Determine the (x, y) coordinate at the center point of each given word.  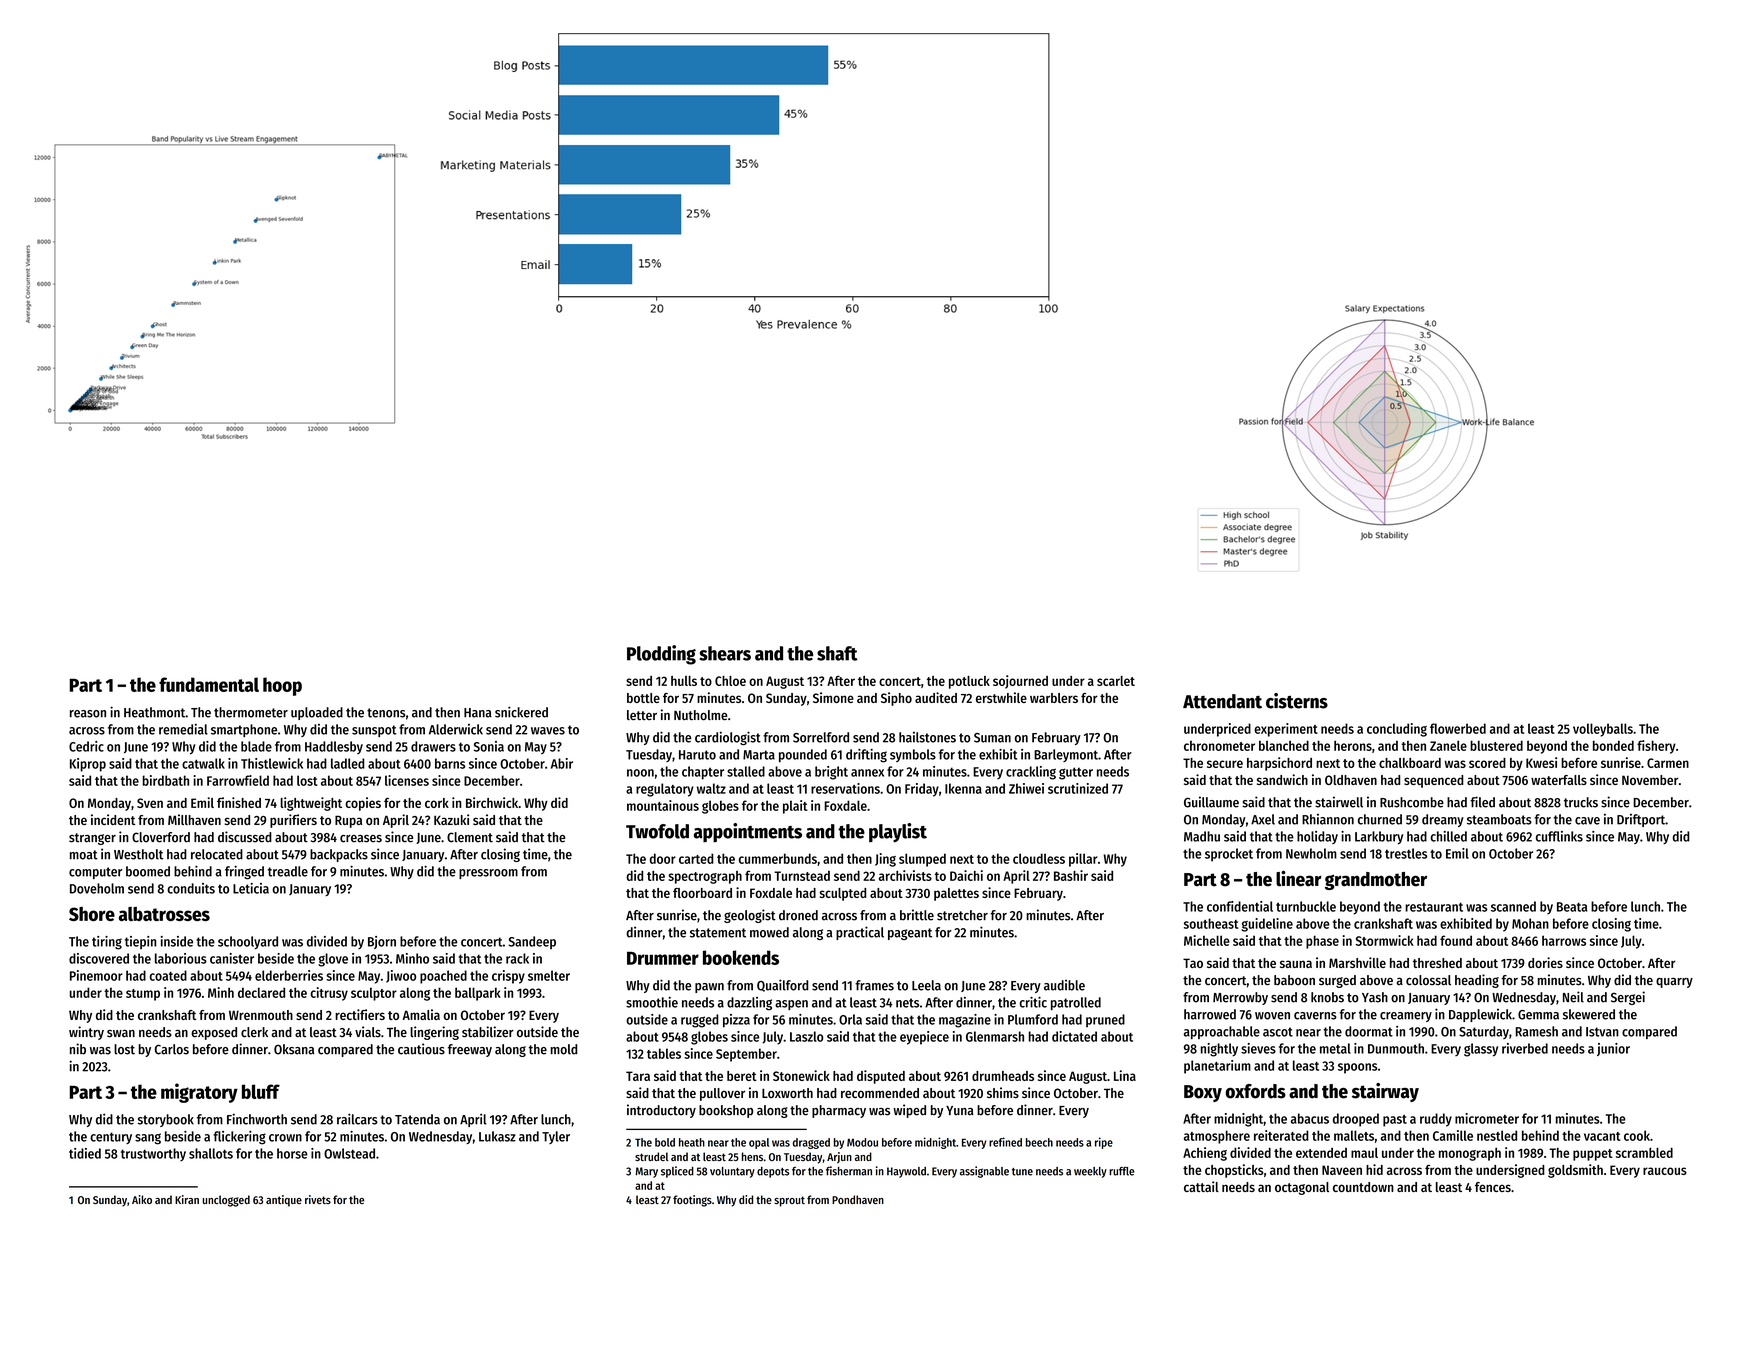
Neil (1573, 997)
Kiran (187, 1199)
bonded (1613, 745)
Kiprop (88, 765)
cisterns (1297, 701)
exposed (214, 1033)
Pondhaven (858, 1199)
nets (907, 1003)
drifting (866, 756)
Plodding (661, 655)
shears (725, 653)
